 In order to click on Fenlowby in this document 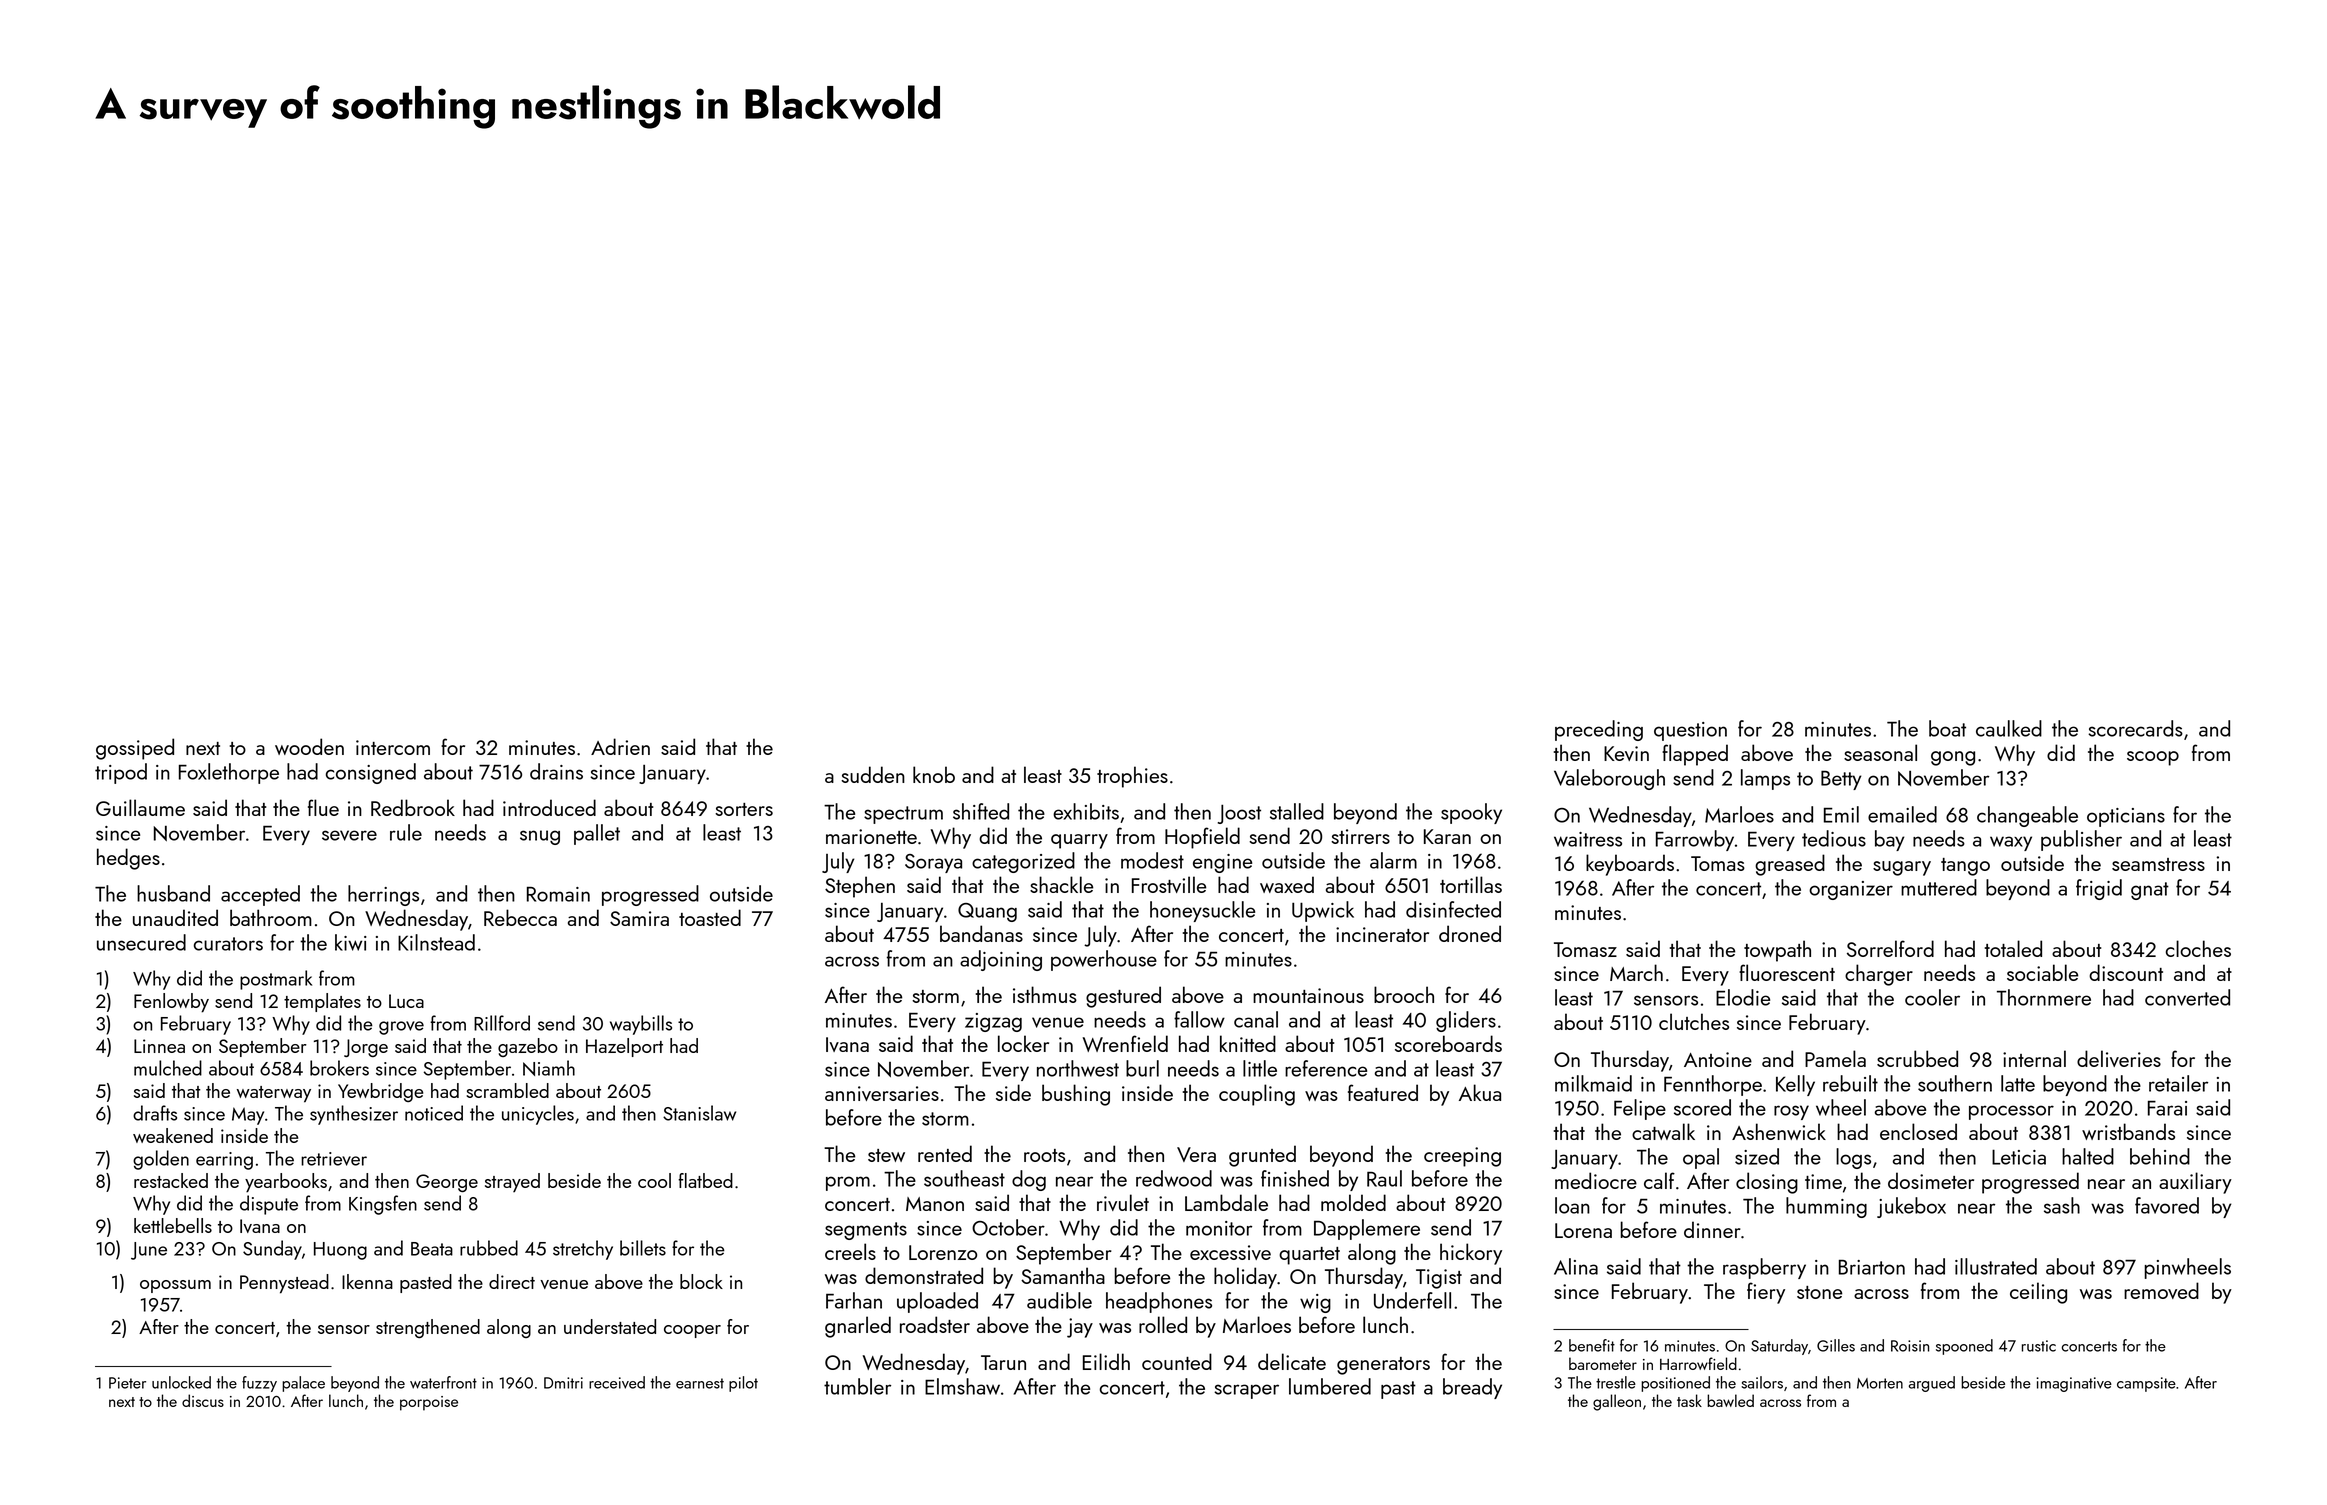, I will do `click(171, 1003)`.
